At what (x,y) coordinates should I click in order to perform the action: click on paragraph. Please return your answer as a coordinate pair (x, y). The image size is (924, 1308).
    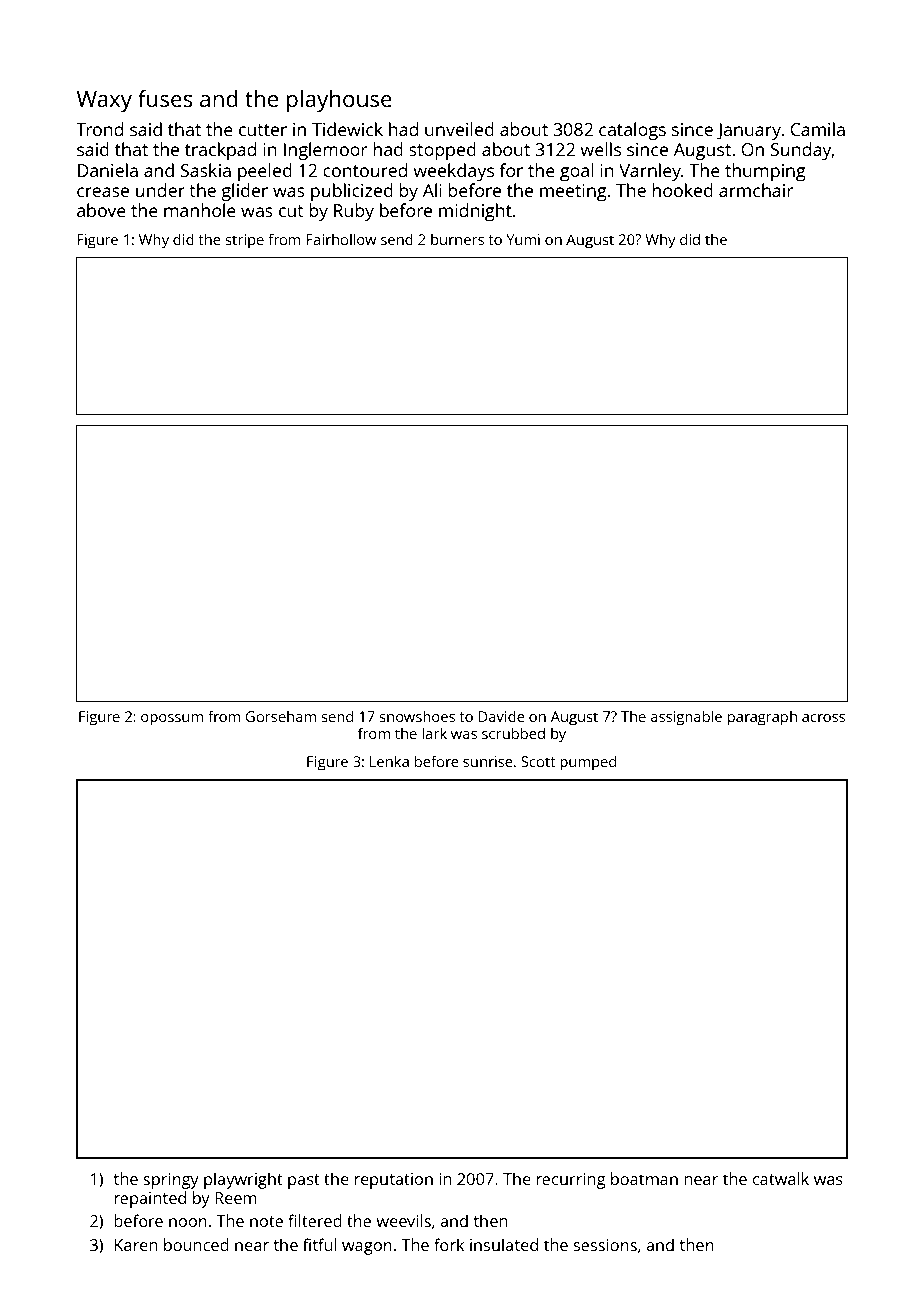
    Looking at the image, I should click on (762, 718).
